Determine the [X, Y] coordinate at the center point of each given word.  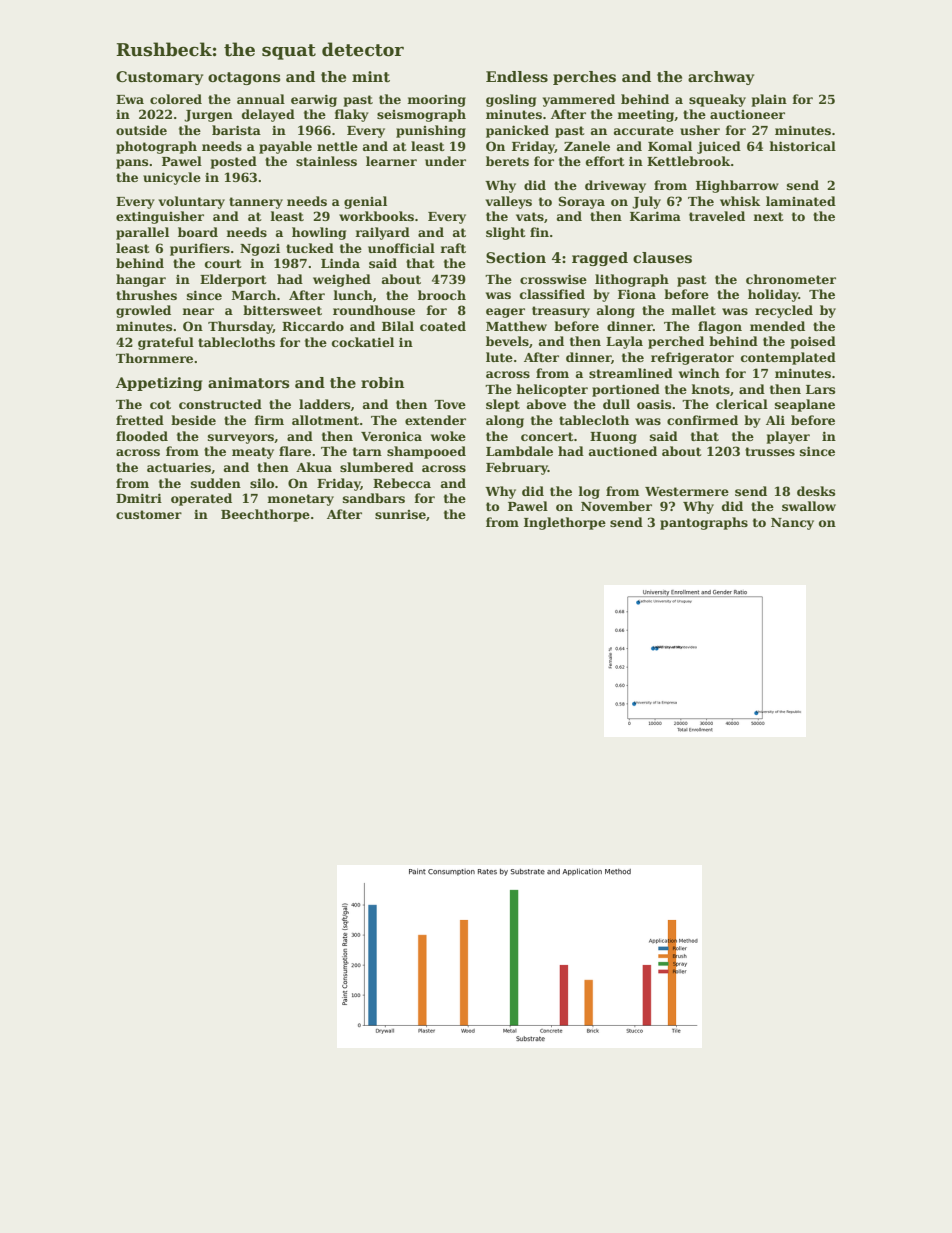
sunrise [400, 514]
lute [499, 357]
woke [448, 436]
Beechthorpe [265, 515]
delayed [268, 115]
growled [143, 311]
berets [507, 161]
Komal [670, 146]
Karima [655, 216]
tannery [256, 203]
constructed [220, 404]
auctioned [623, 451]
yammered [579, 100]
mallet [693, 310]
